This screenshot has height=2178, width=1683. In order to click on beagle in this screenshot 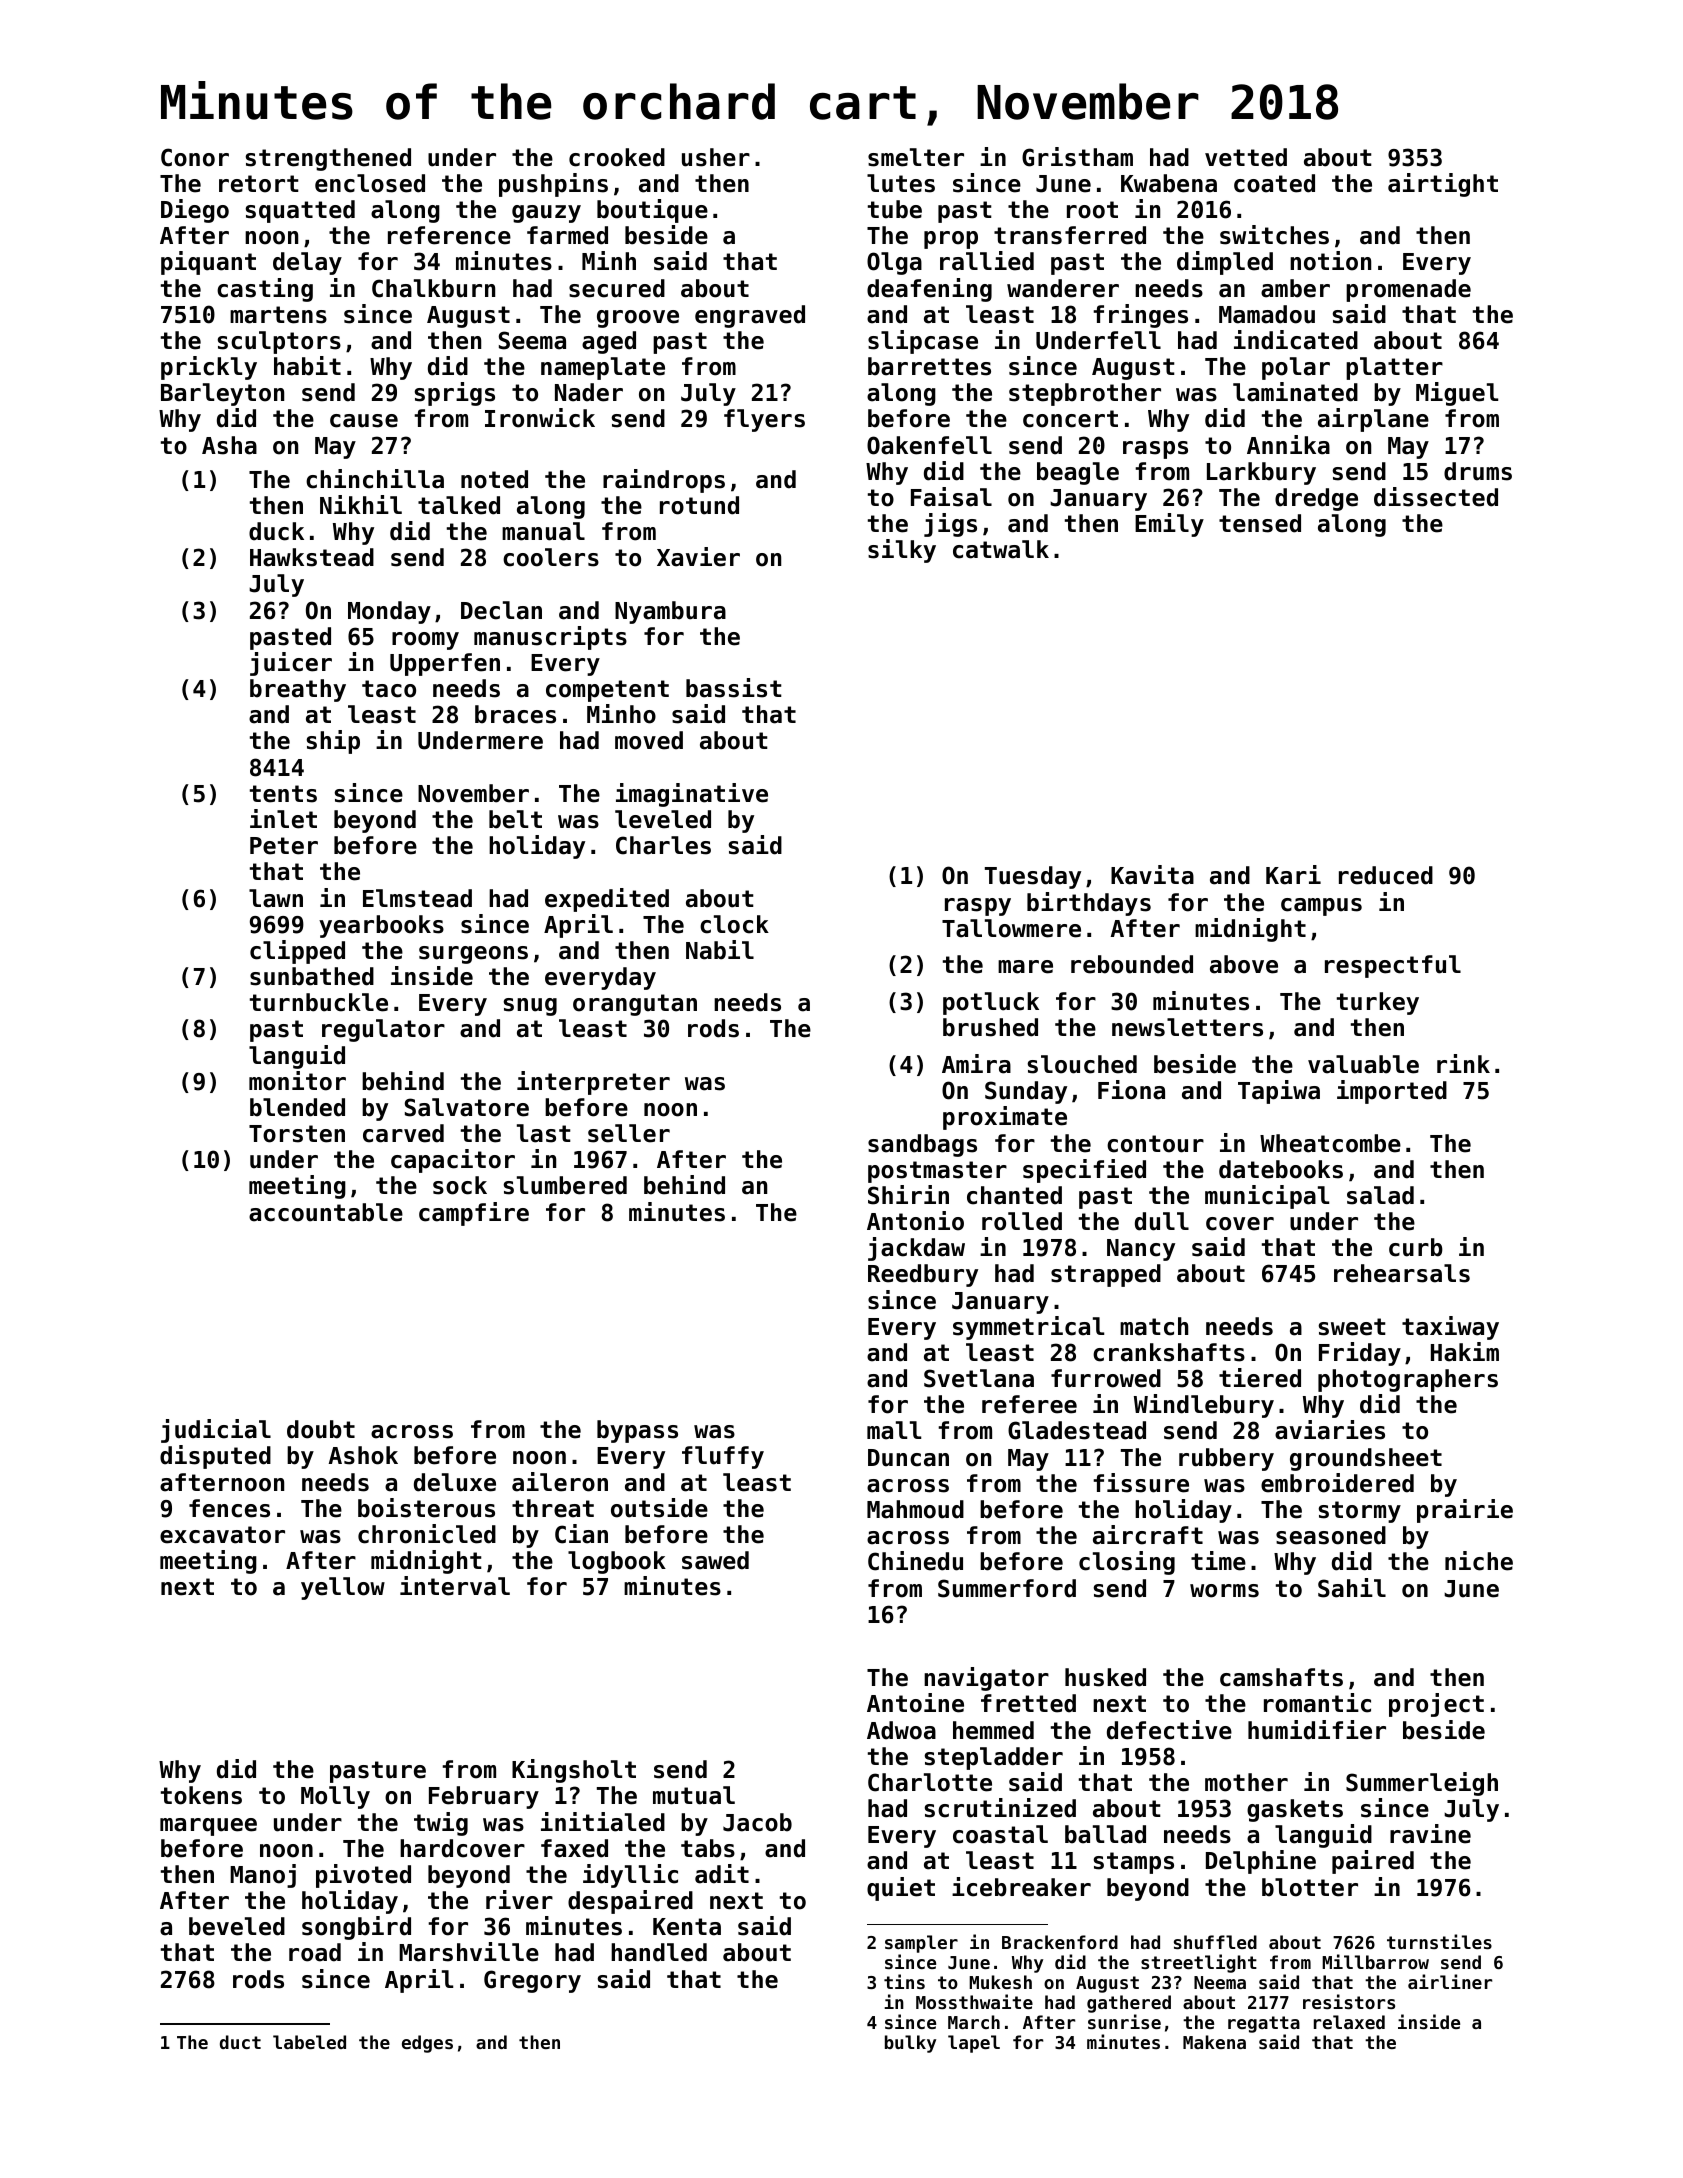, I will do `click(1078, 473)`.
